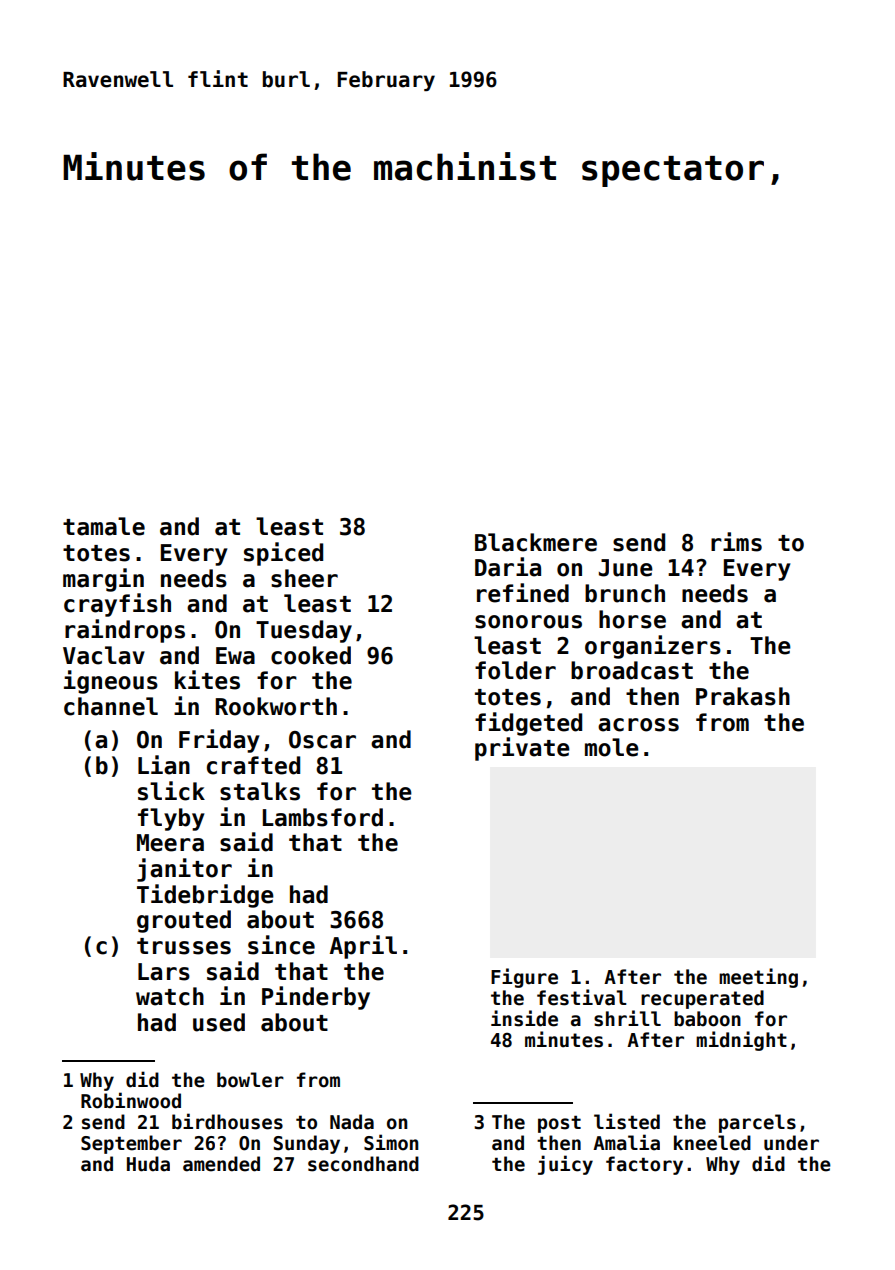  I want to click on Lars, so click(164, 972).
